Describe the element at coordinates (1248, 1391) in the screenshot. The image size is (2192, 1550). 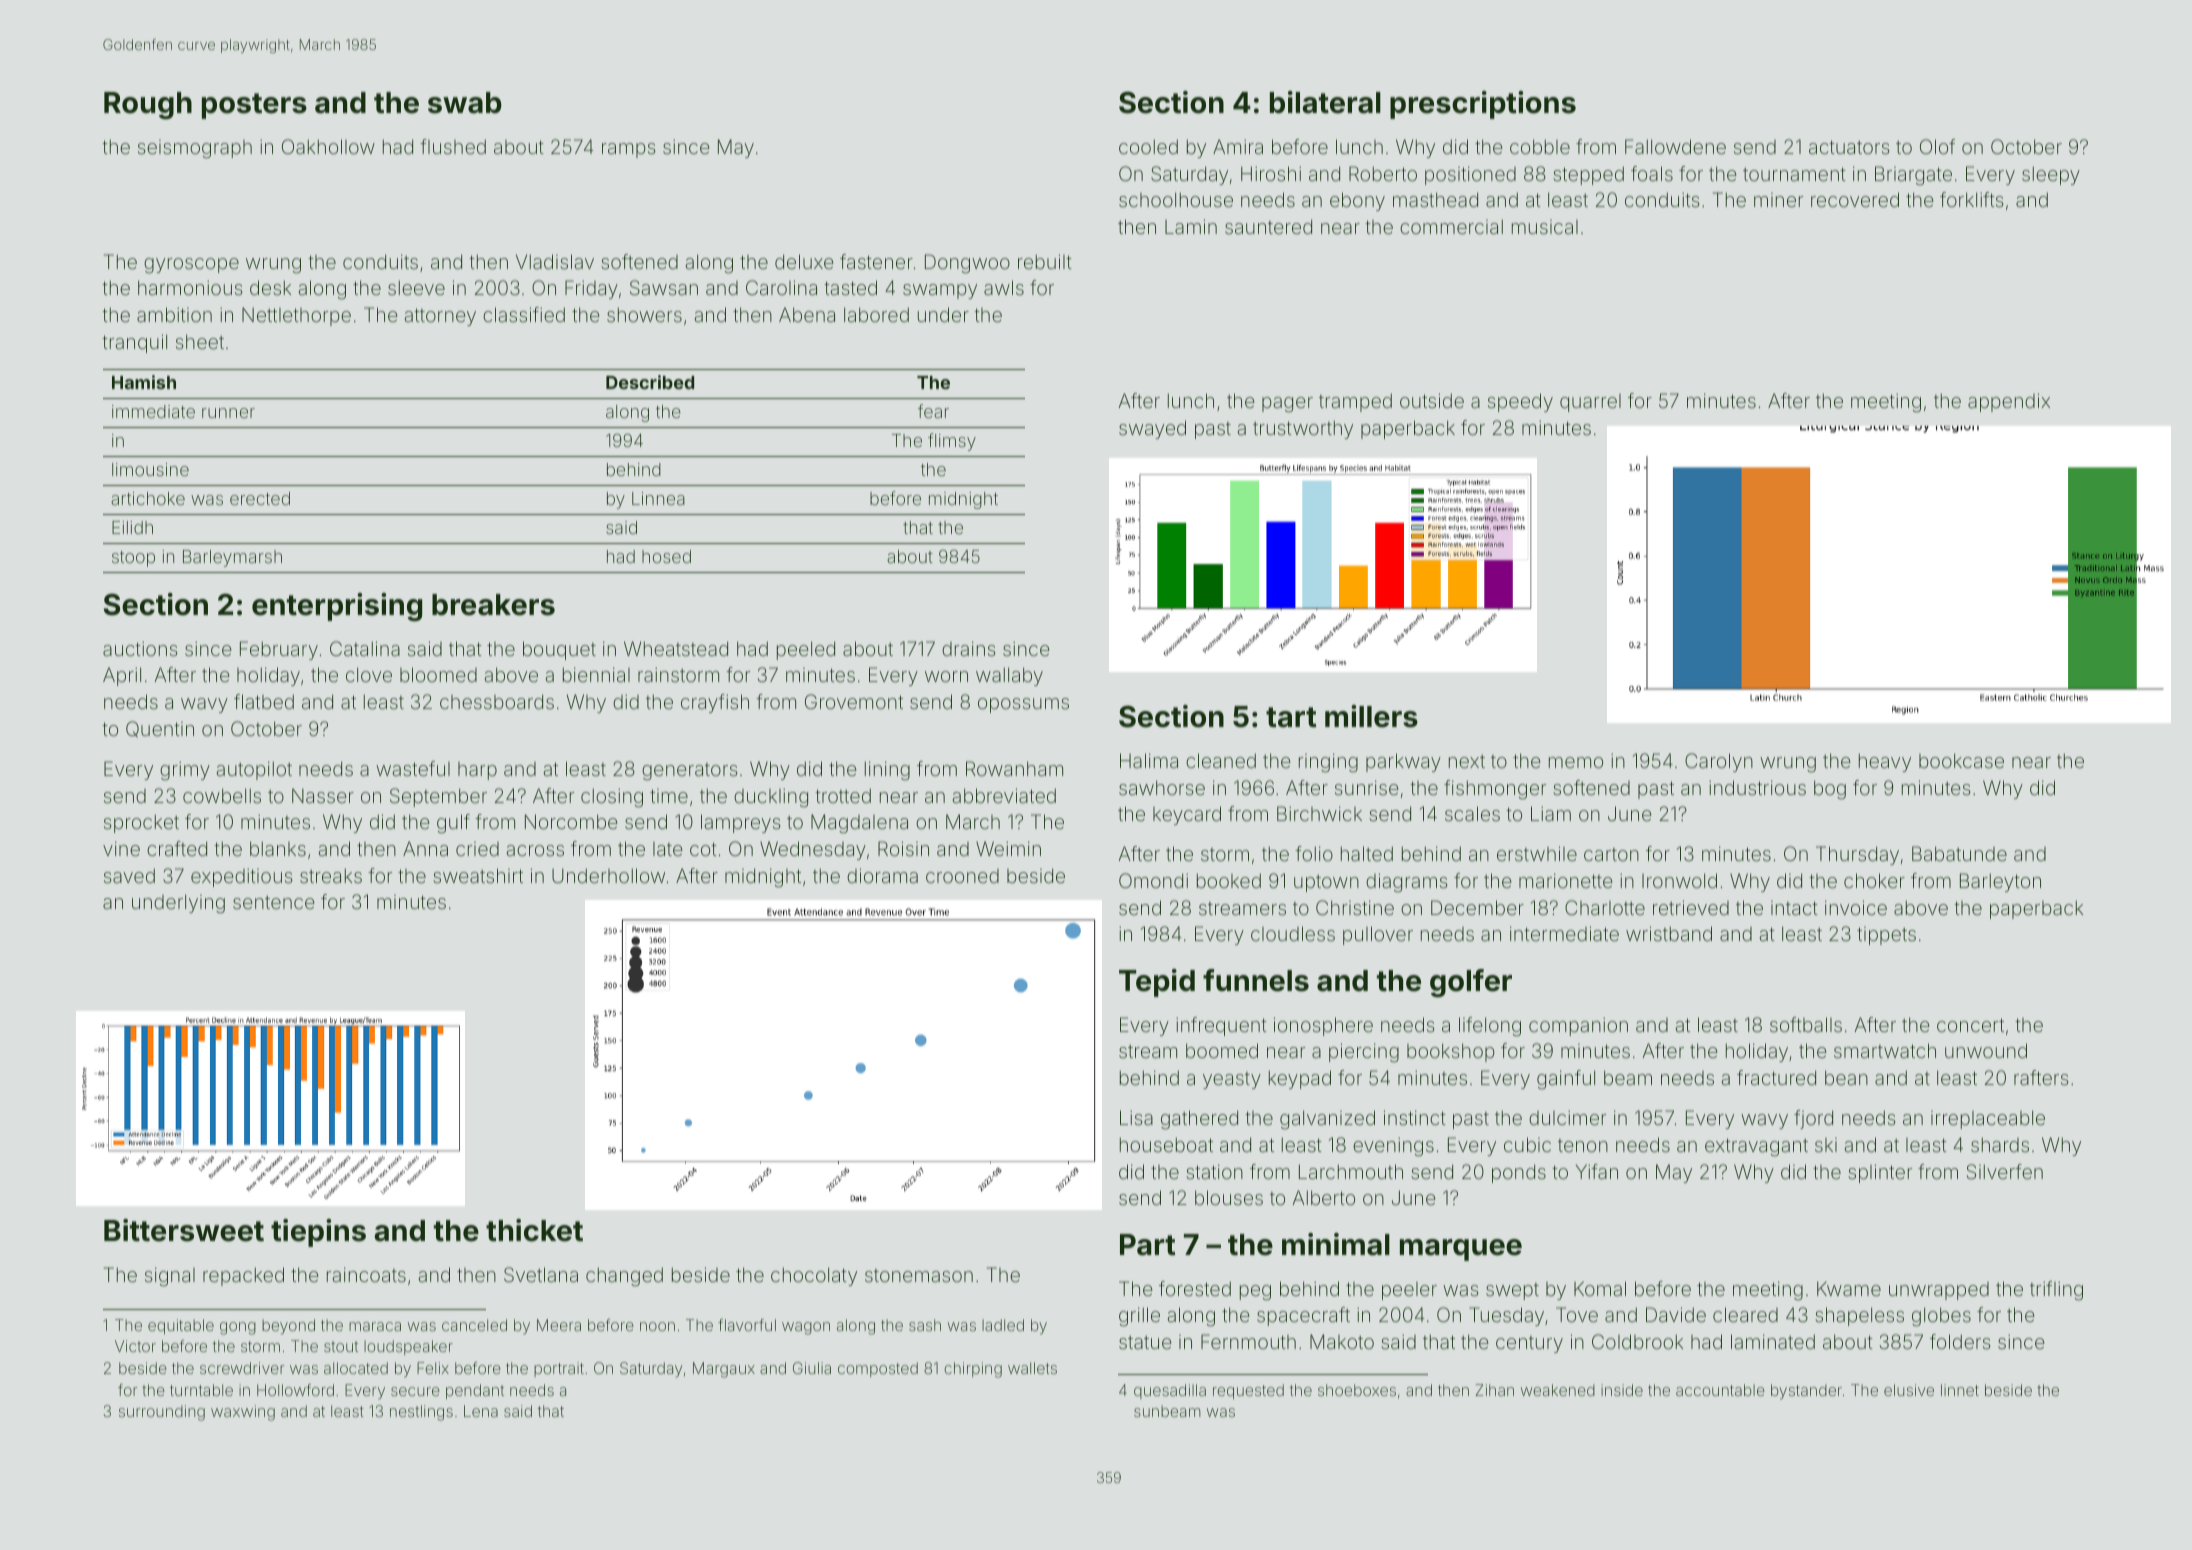
I see `requested` at that location.
